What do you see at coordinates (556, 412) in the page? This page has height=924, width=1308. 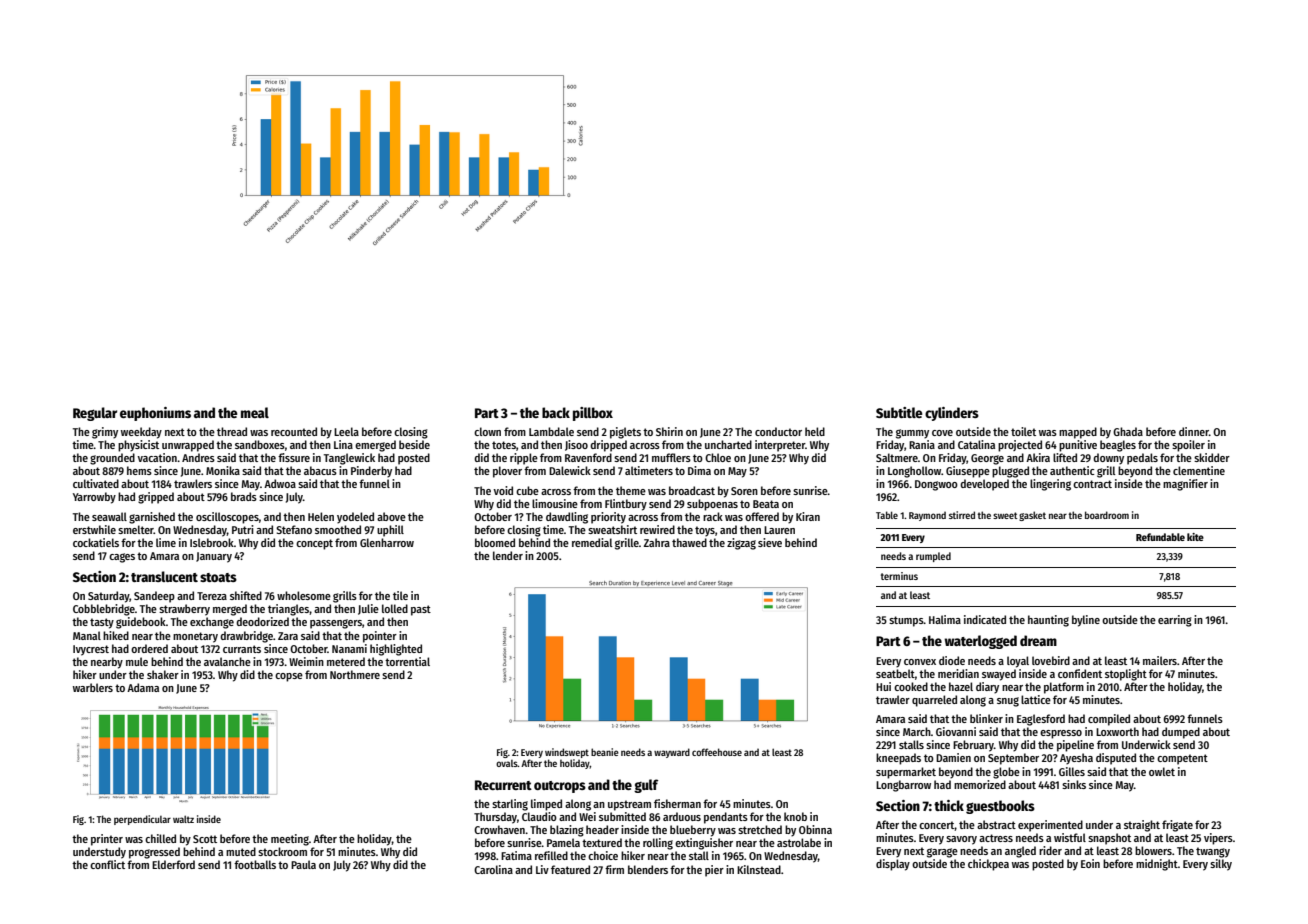 I see `back` at bounding box center [556, 412].
